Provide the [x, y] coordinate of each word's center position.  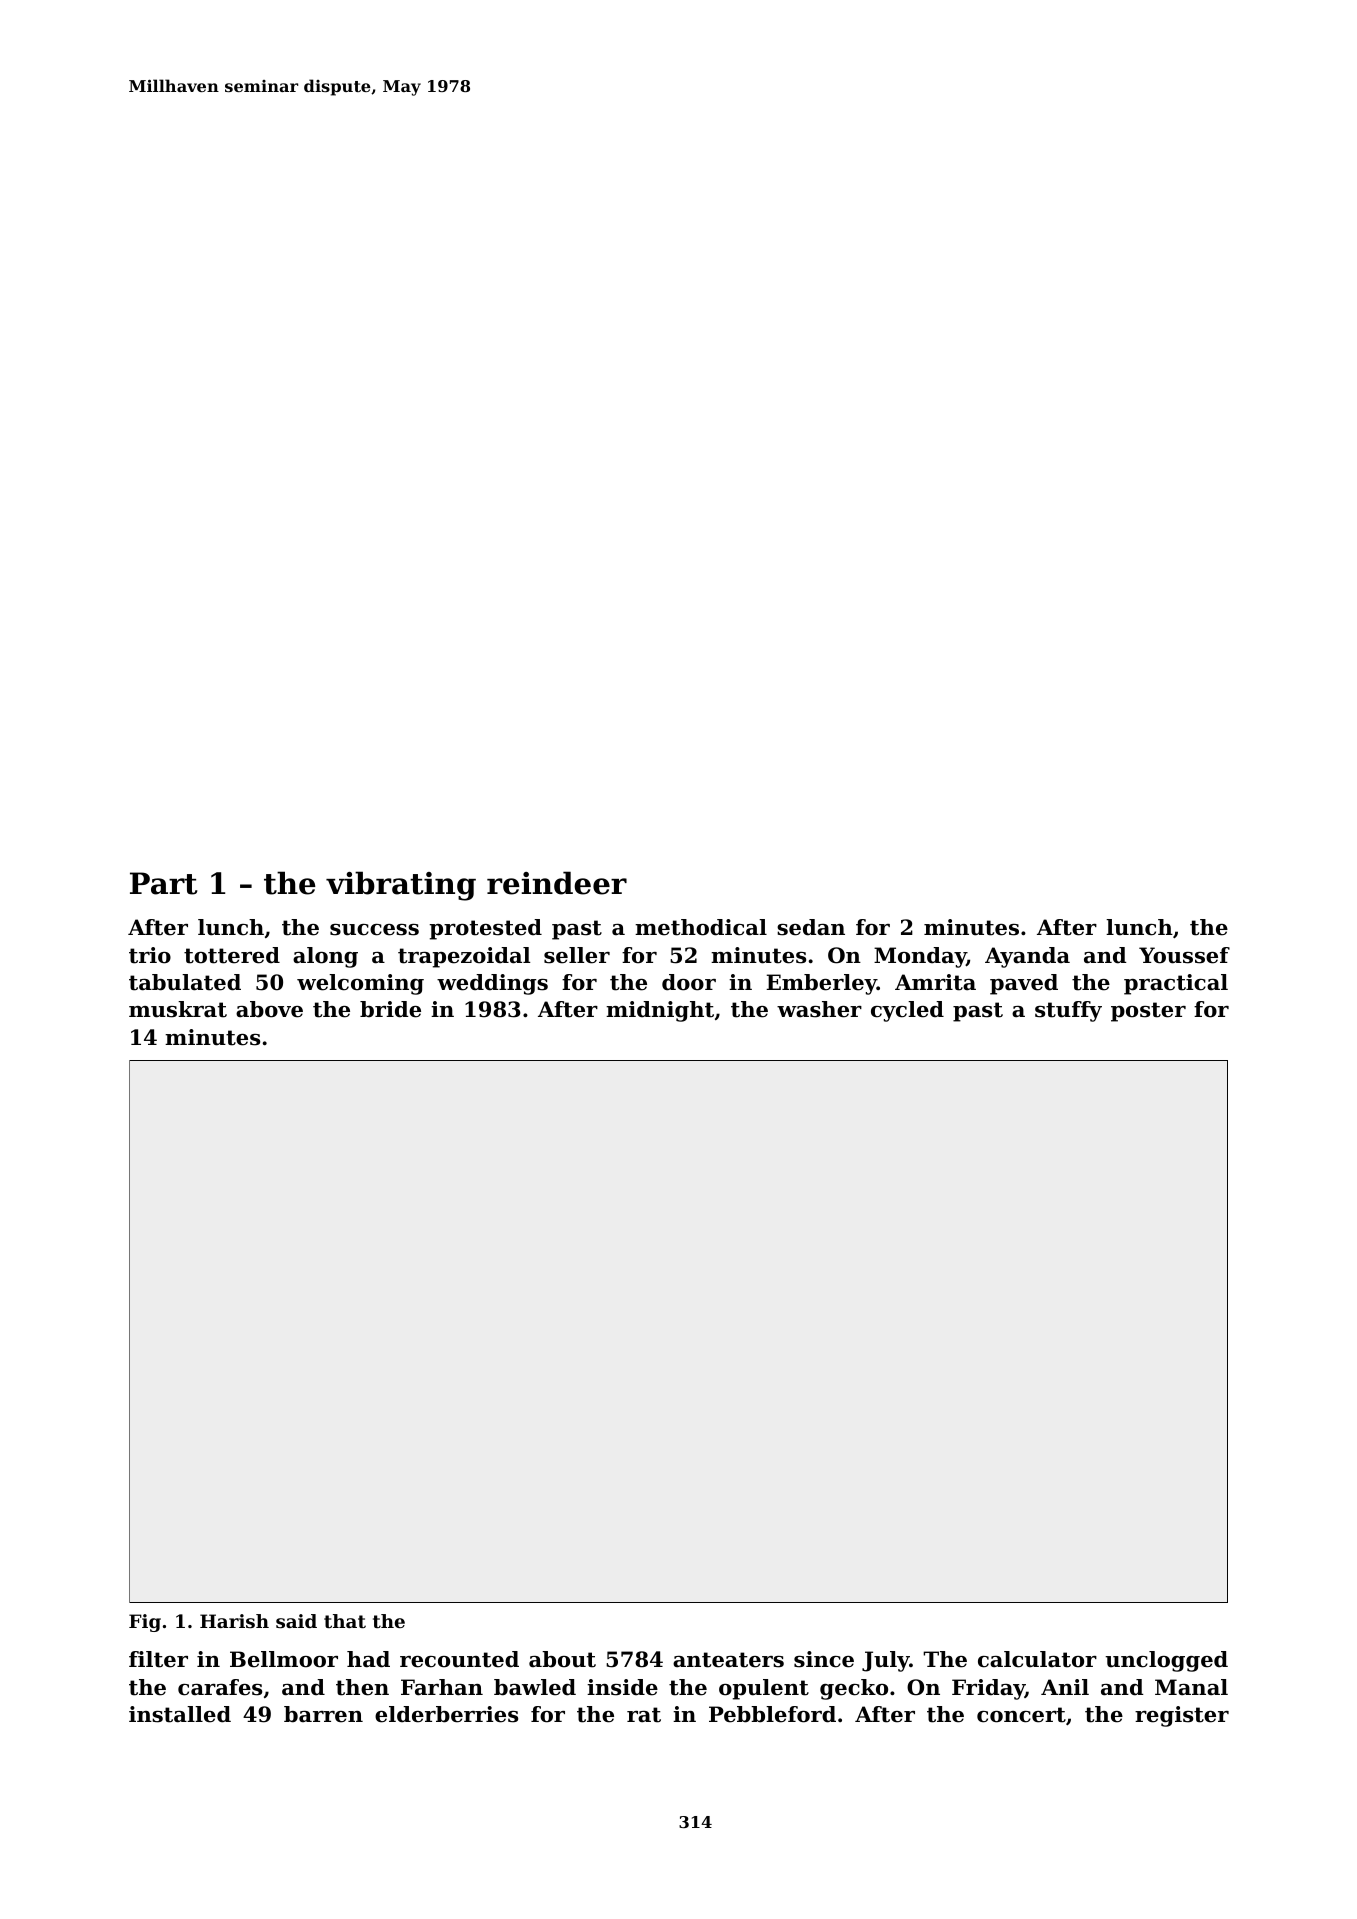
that [345, 1621]
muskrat [178, 1009]
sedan [811, 927]
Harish [234, 1621]
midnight [660, 1011]
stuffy [1068, 1011]
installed [180, 1714]
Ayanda [1027, 957]
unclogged [1166, 1661]
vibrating [401, 886]
